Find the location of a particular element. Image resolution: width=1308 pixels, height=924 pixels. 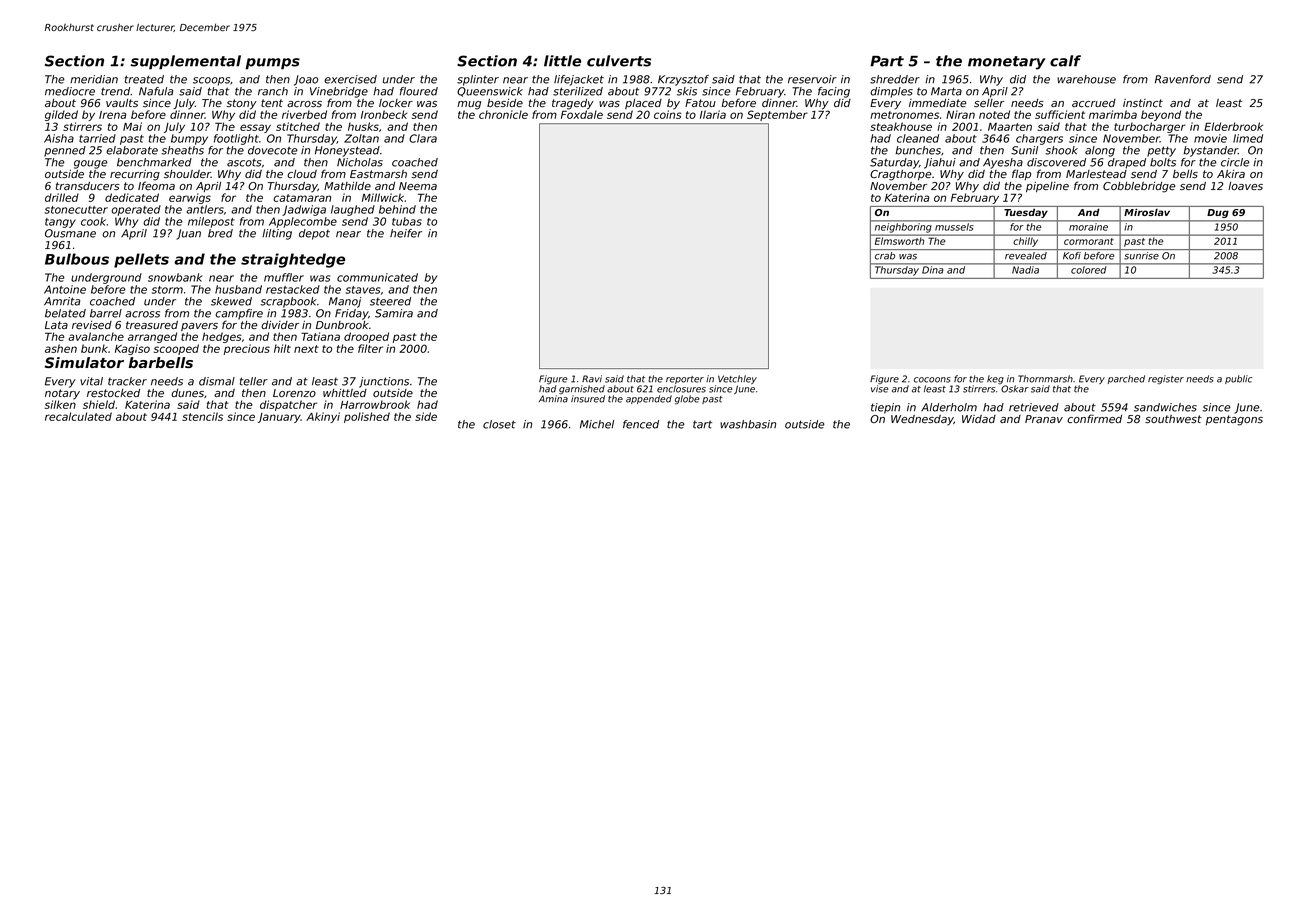

January is located at coordinates (279, 418).
